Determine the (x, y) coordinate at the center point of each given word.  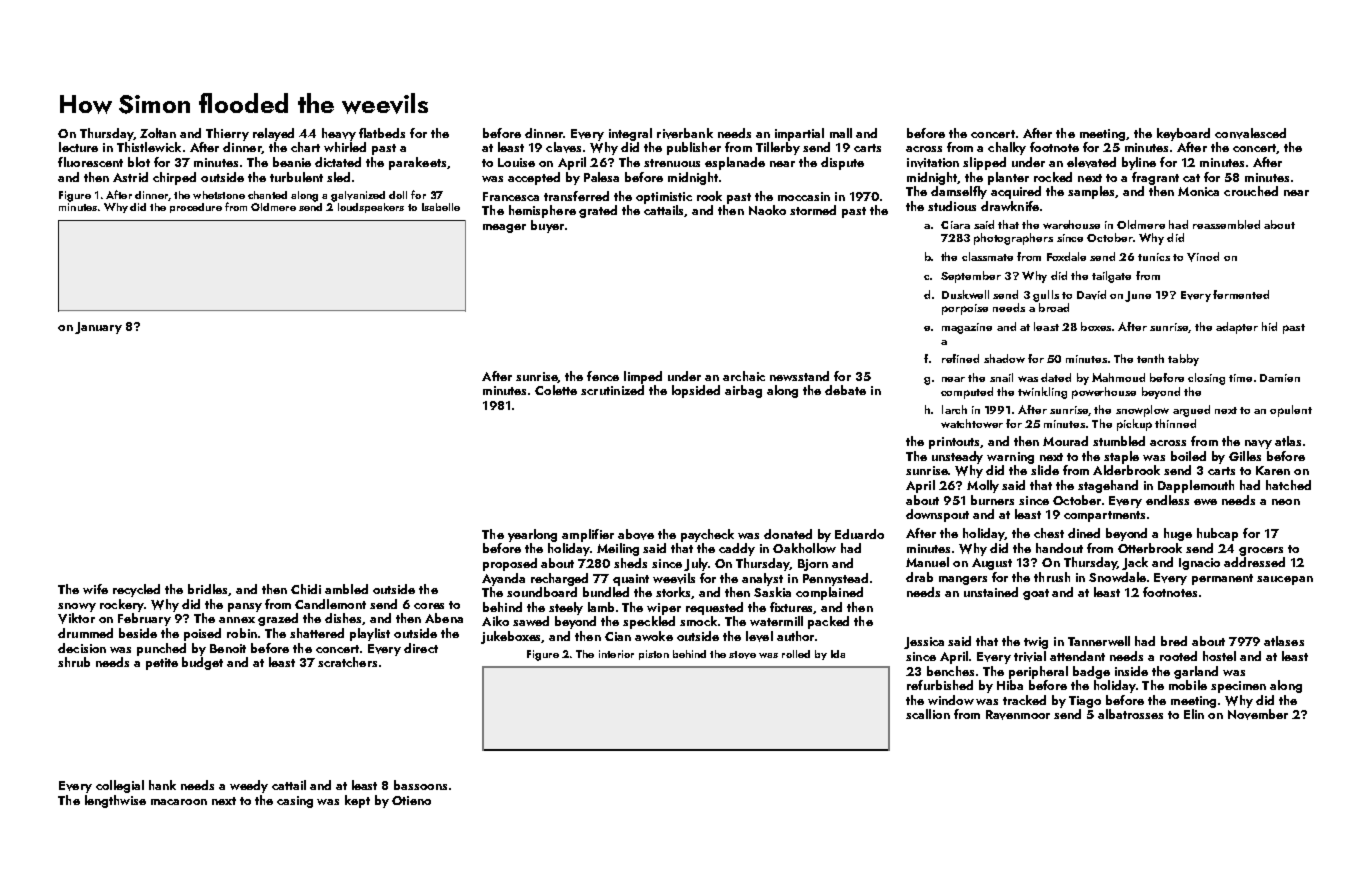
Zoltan (158, 133)
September (971, 277)
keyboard (1183, 134)
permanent (1222, 579)
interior (616, 654)
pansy (245, 607)
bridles (207, 589)
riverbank (685, 133)
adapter (1237, 328)
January (98, 328)
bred (1174, 641)
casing (295, 802)
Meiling (618, 549)
